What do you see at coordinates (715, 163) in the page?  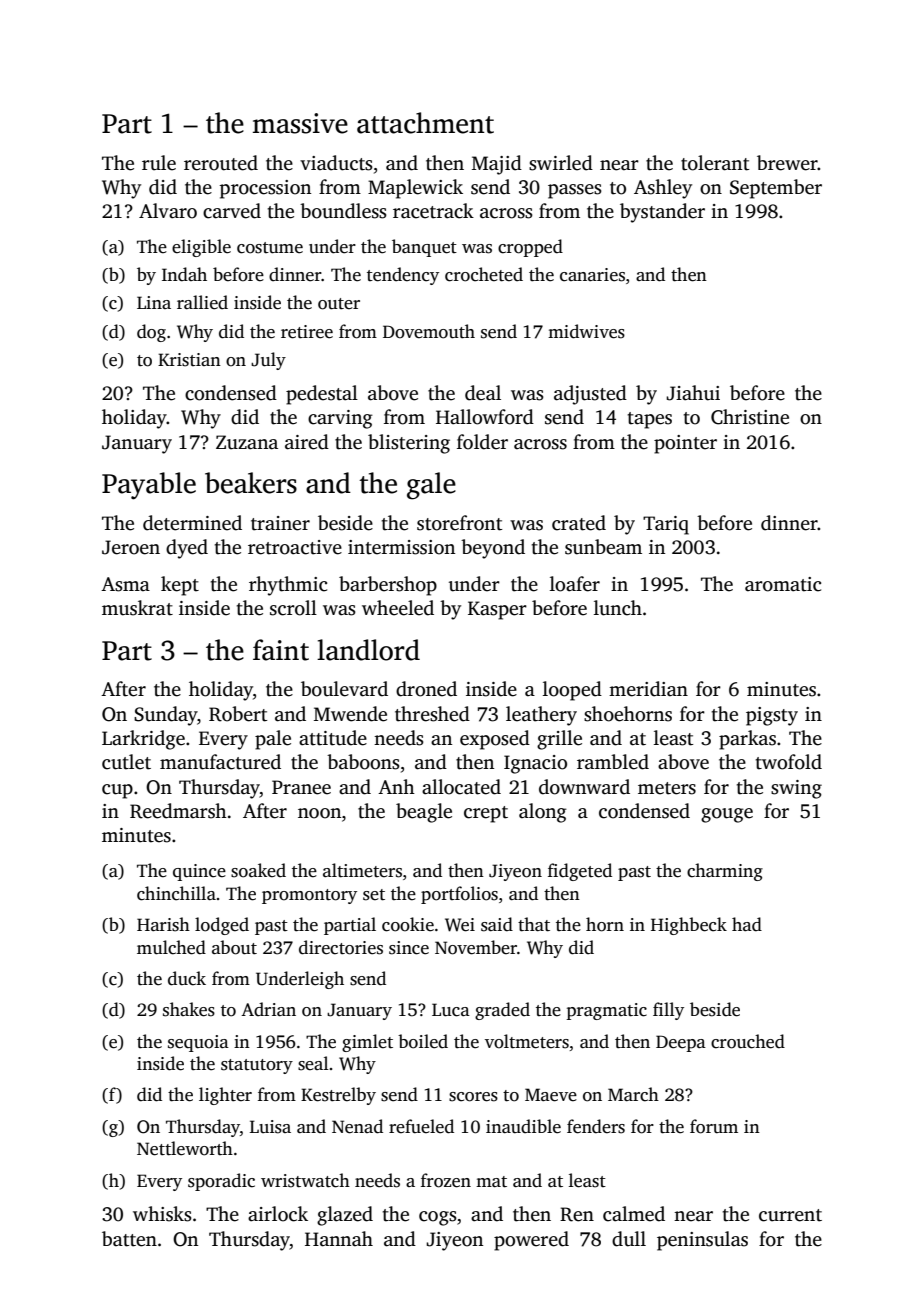 I see `tolerant` at bounding box center [715, 163].
